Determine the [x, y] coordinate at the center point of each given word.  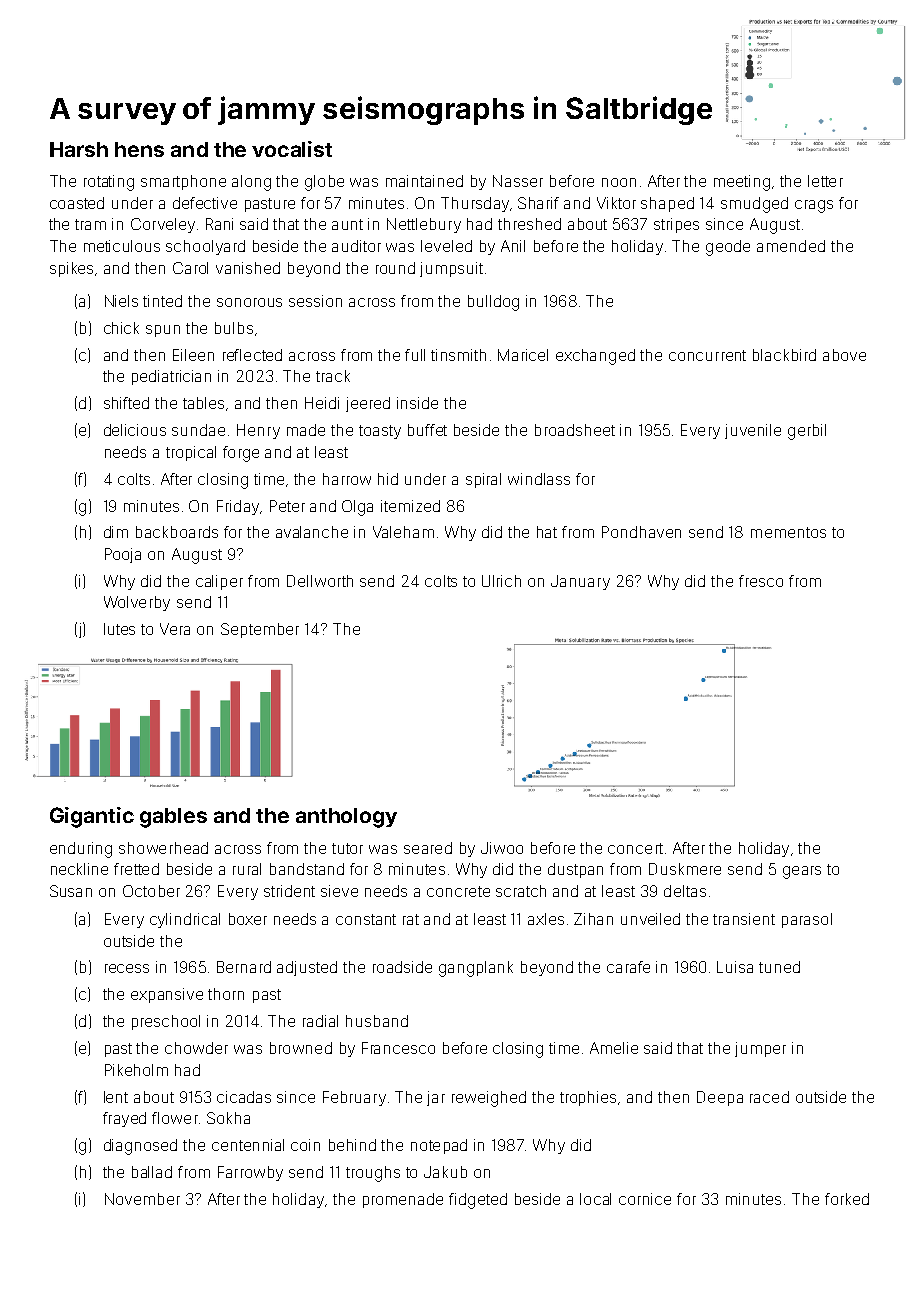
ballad [152, 1172]
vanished [248, 268]
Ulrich [501, 581]
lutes [119, 629]
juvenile [753, 431]
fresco [761, 581]
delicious [135, 430]
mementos [788, 532]
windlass [539, 479]
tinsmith [458, 355]
